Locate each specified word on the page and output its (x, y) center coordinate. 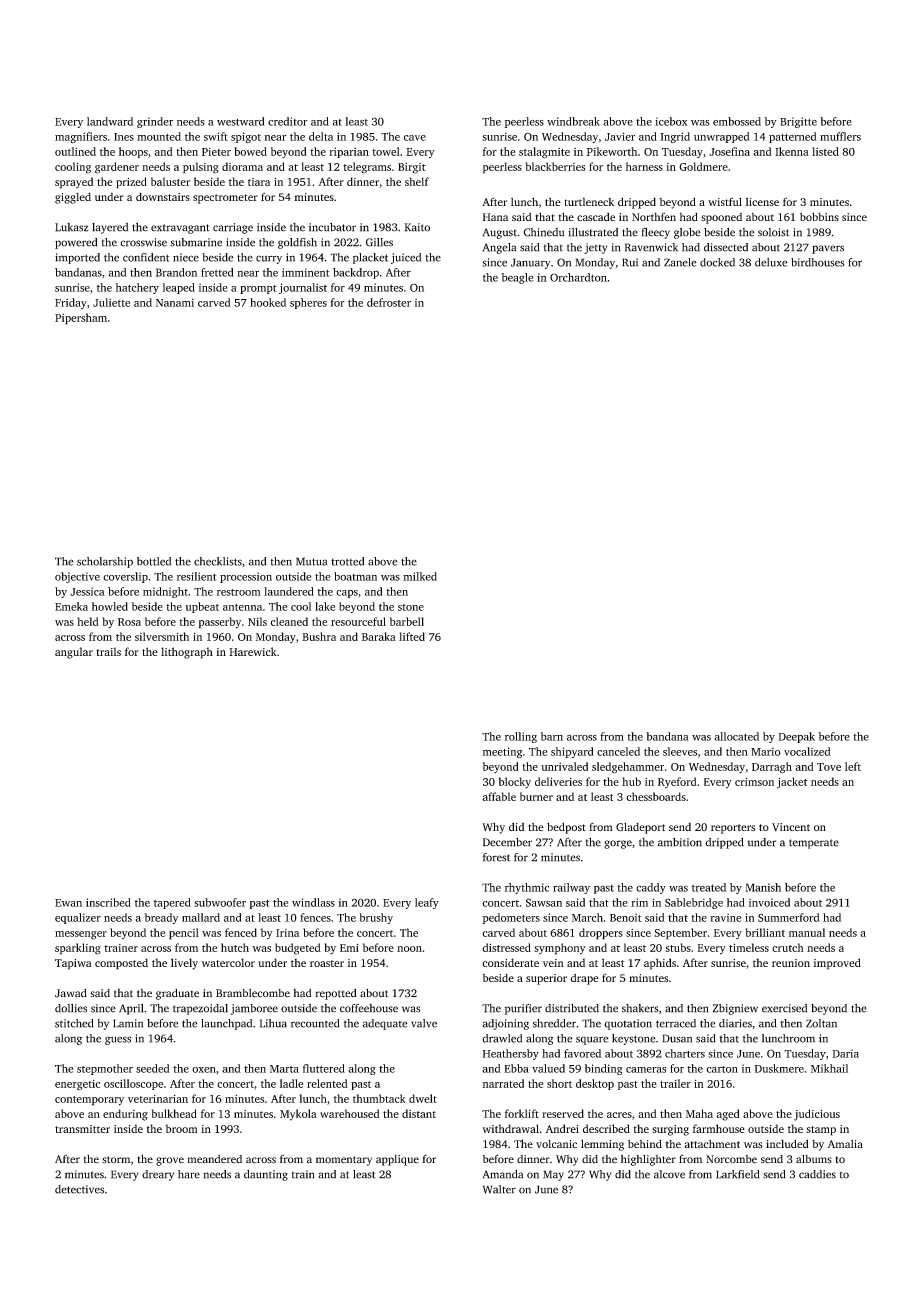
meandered (214, 1159)
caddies (817, 1174)
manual (807, 932)
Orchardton (578, 277)
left (853, 766)
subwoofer (220, 902)
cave (415, 138)
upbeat (202, 607)
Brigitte (798, 122)
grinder (155, 122)
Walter (499, 1189)
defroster (389, 302)
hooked (268, 302)
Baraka (379, 636)
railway (571, 888)
